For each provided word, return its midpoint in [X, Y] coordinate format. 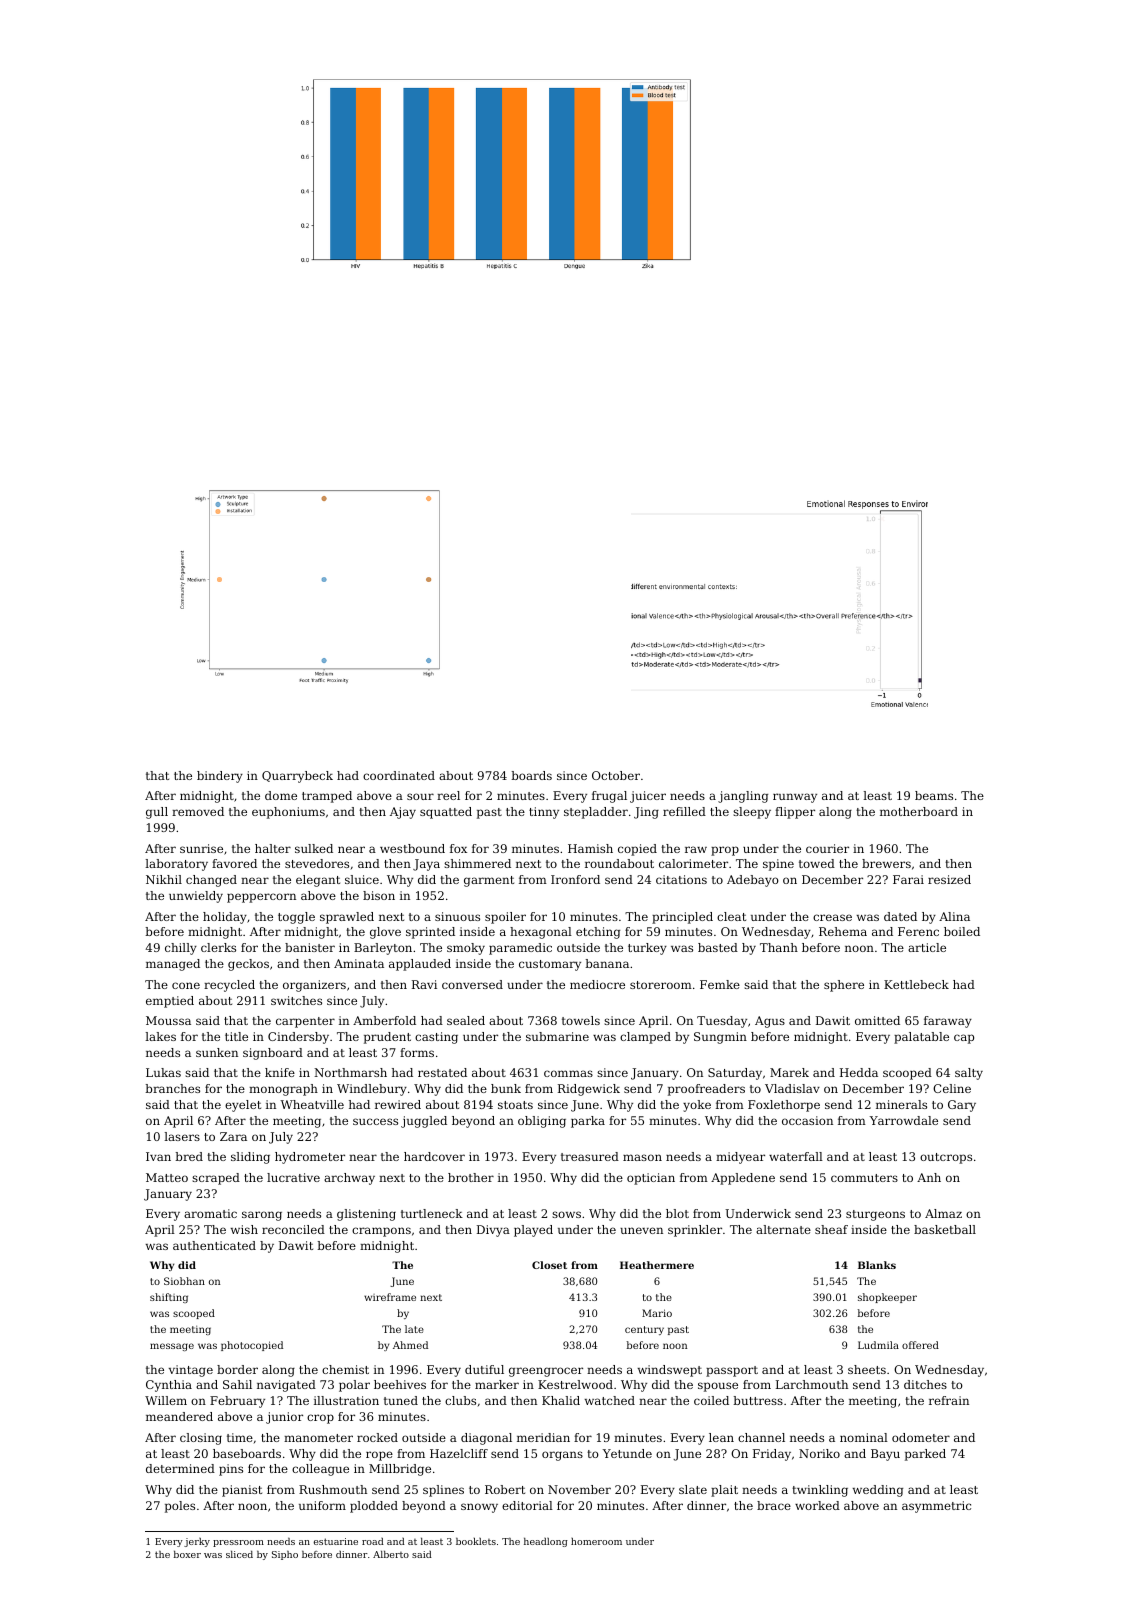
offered [920, 1345]
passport [732, 1371]
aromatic [210, 1213]
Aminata [359, 963]
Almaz [943, 1213]
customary [550, 965]
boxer [187, 1554]
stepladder [596, 813]
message [172, 1347]
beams [934, 795]
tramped [327, 797]
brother [471, 1177]
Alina [954, 916]
